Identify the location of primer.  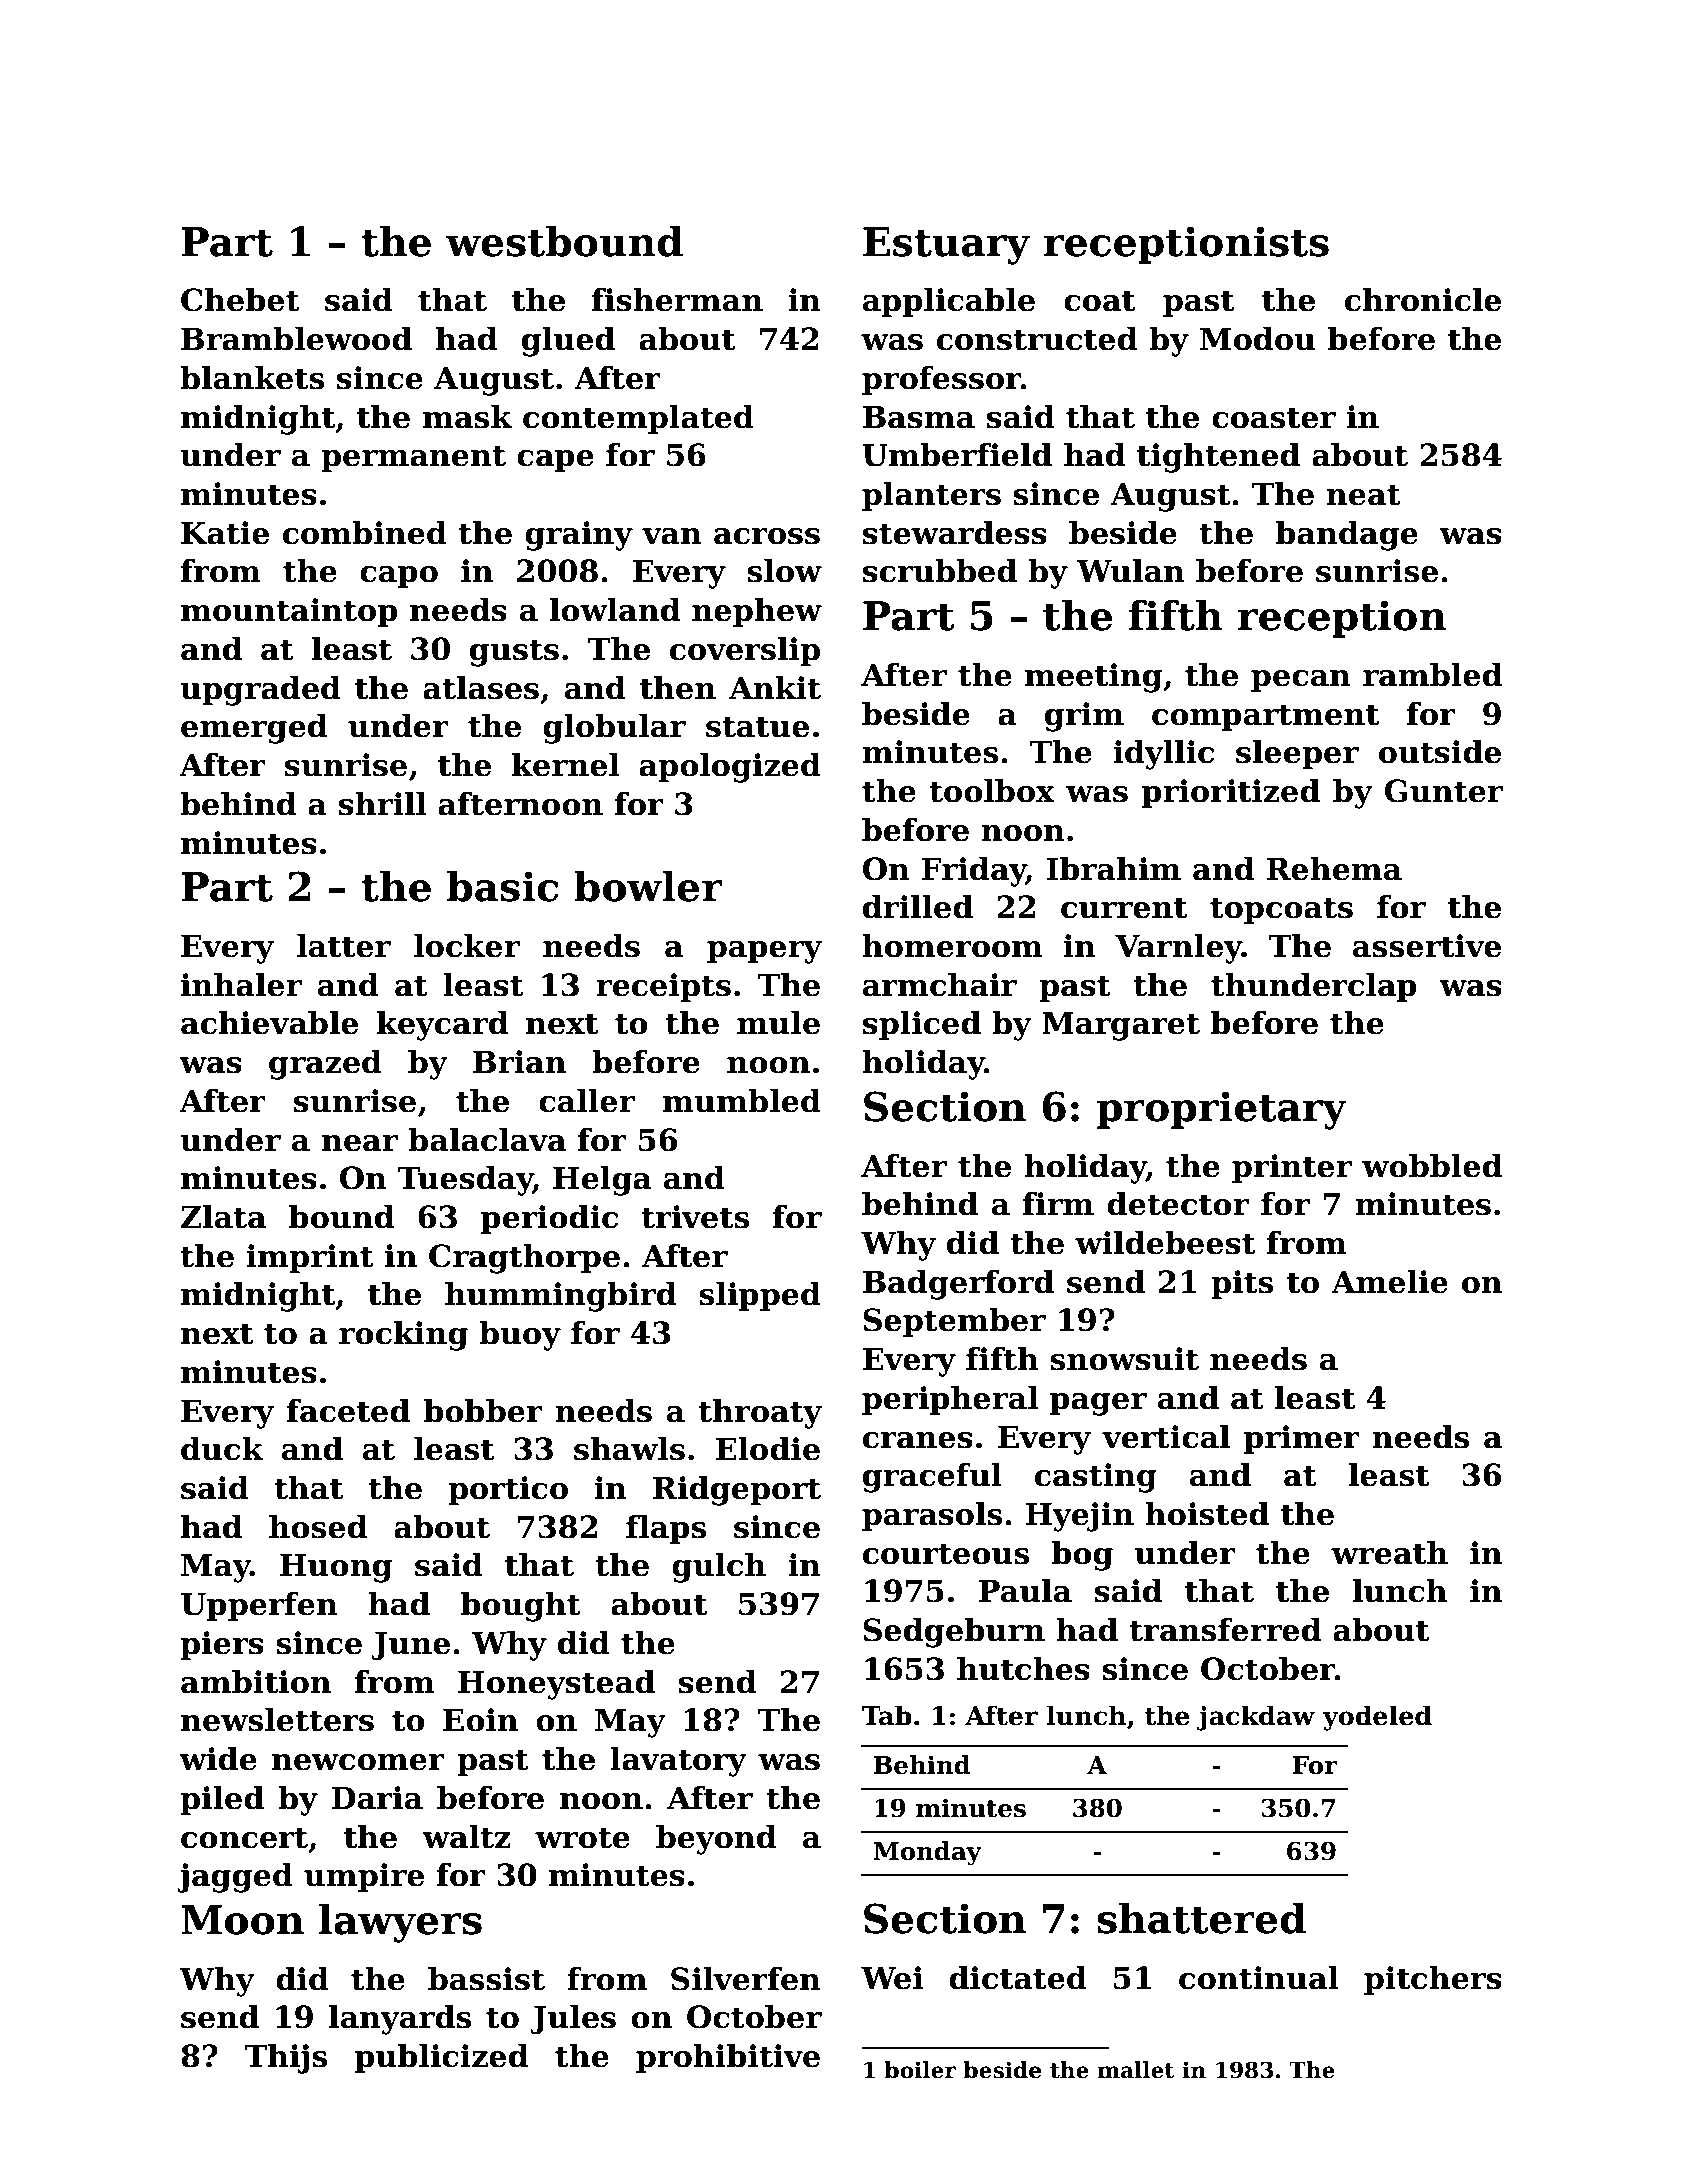
(1302, 1439).
